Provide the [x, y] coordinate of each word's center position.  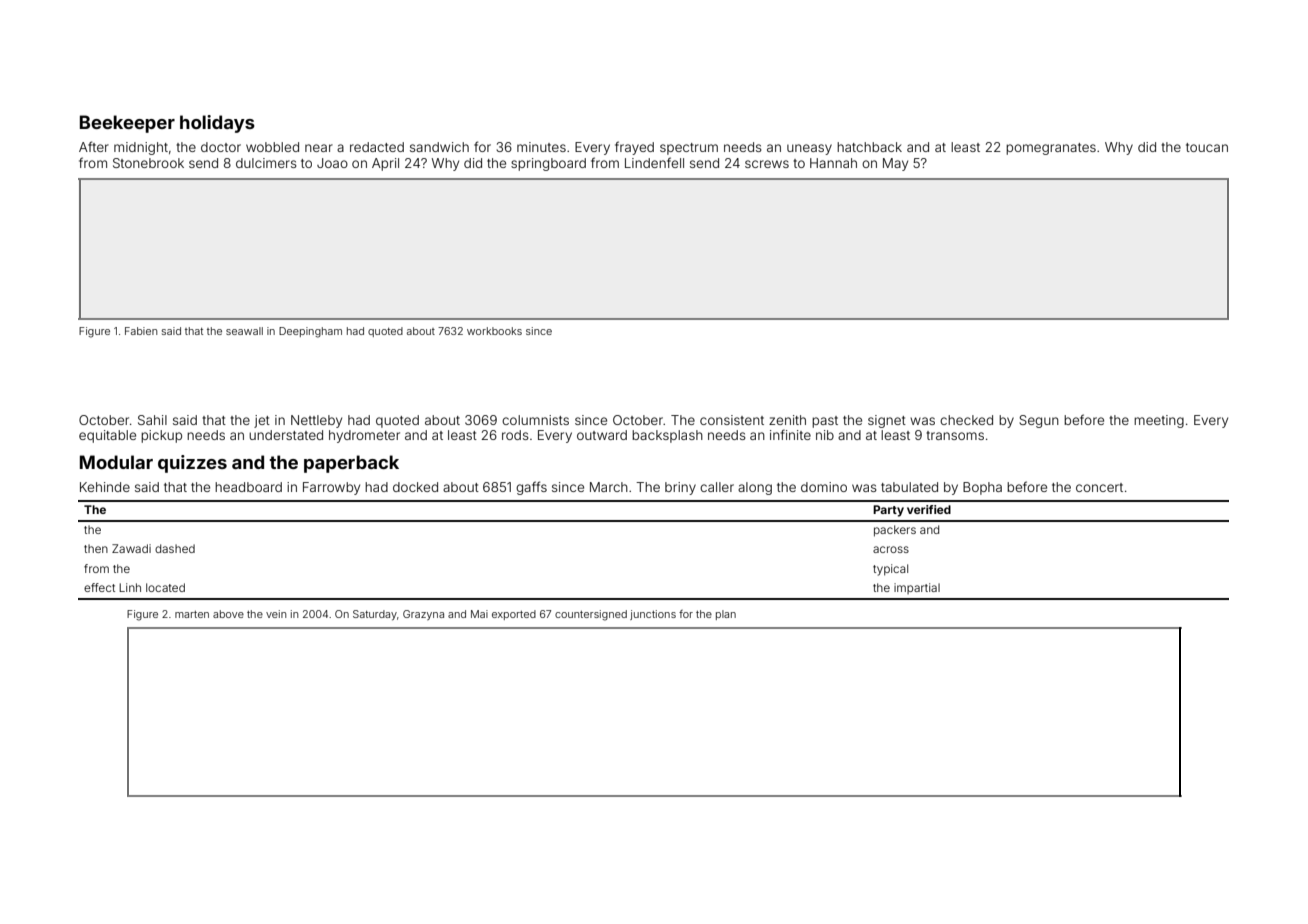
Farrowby [331, 488]
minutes [541, 147]
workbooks [494, 331]
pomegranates [1051, 149]
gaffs [531, 488]
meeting [1159, 421]
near [319, 148]
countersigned [591, 615]
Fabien [141, 331]
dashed [175, 548]
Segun [1039, 421]
